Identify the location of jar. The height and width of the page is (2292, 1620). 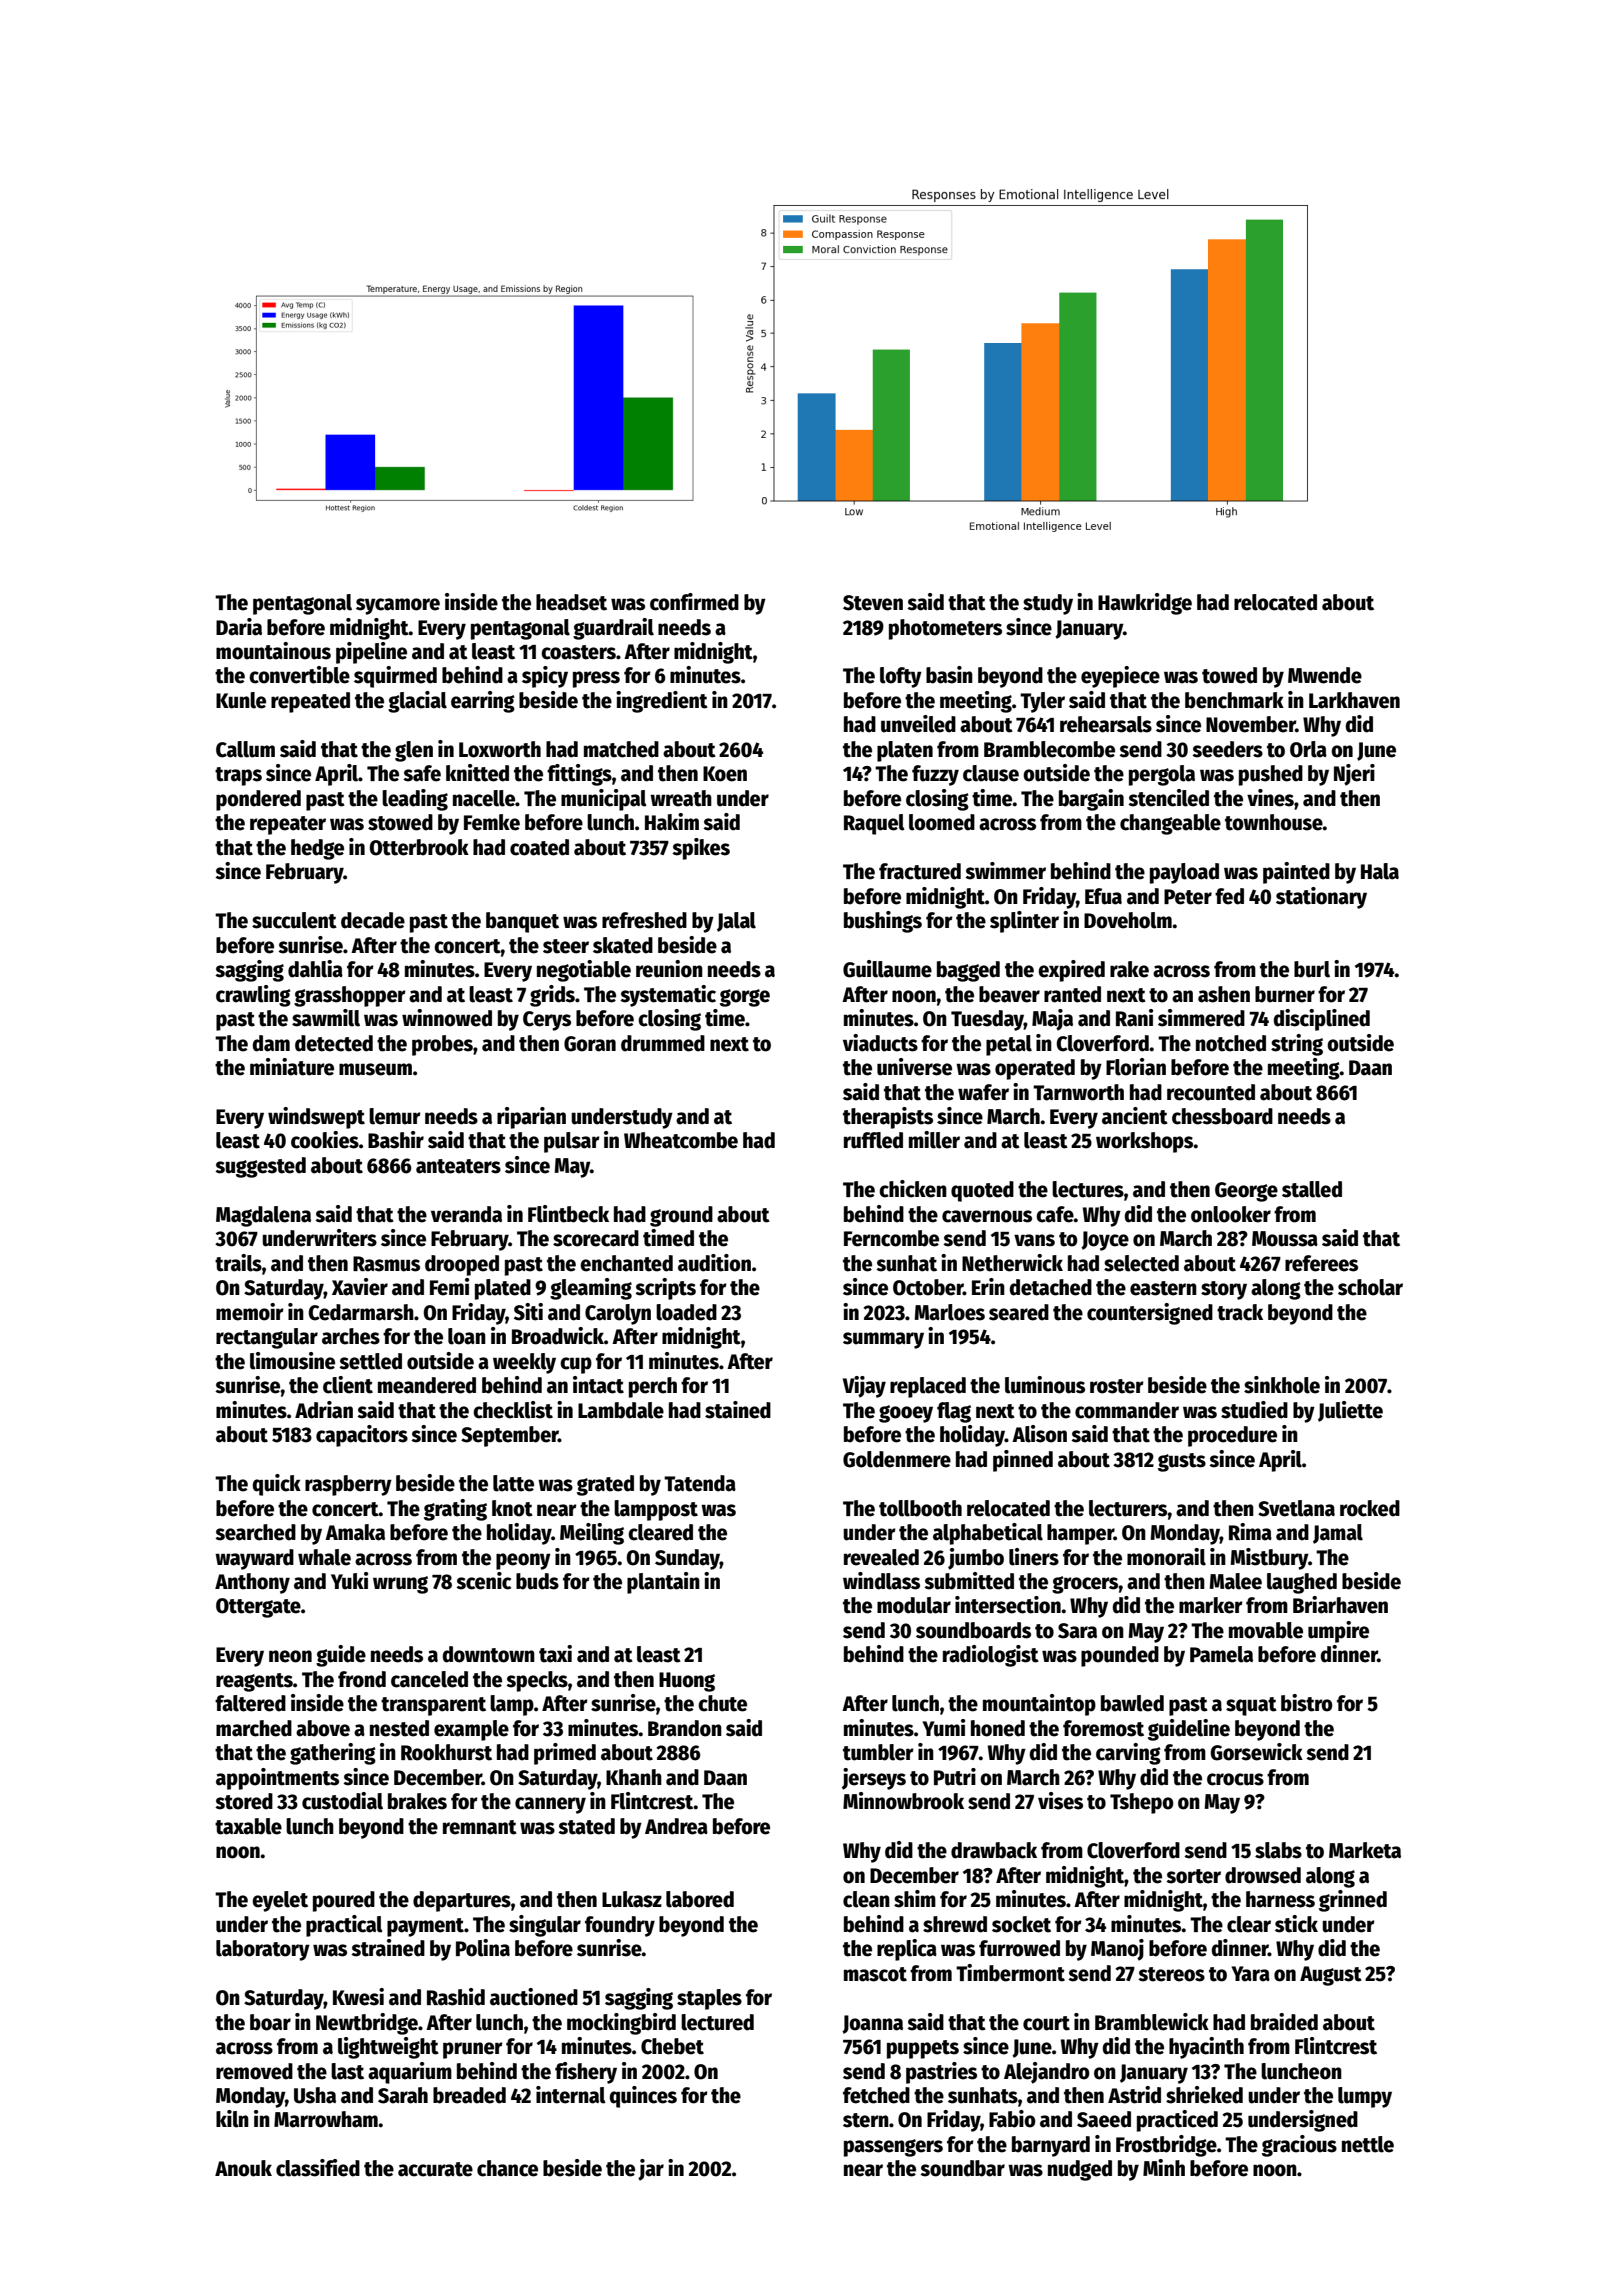
(651, 2170).
